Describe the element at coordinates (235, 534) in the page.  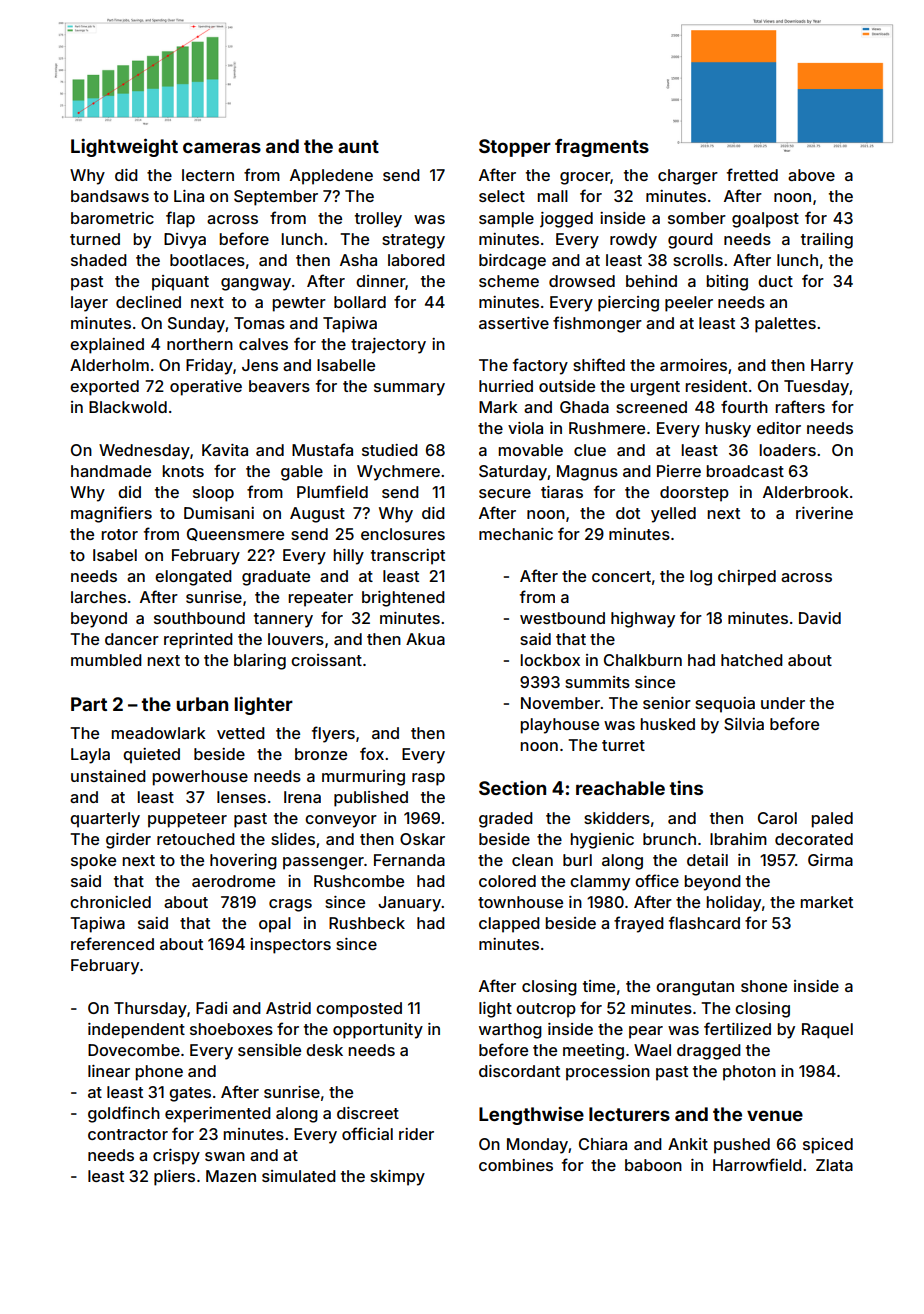
I see `Queensmere` at that location.
